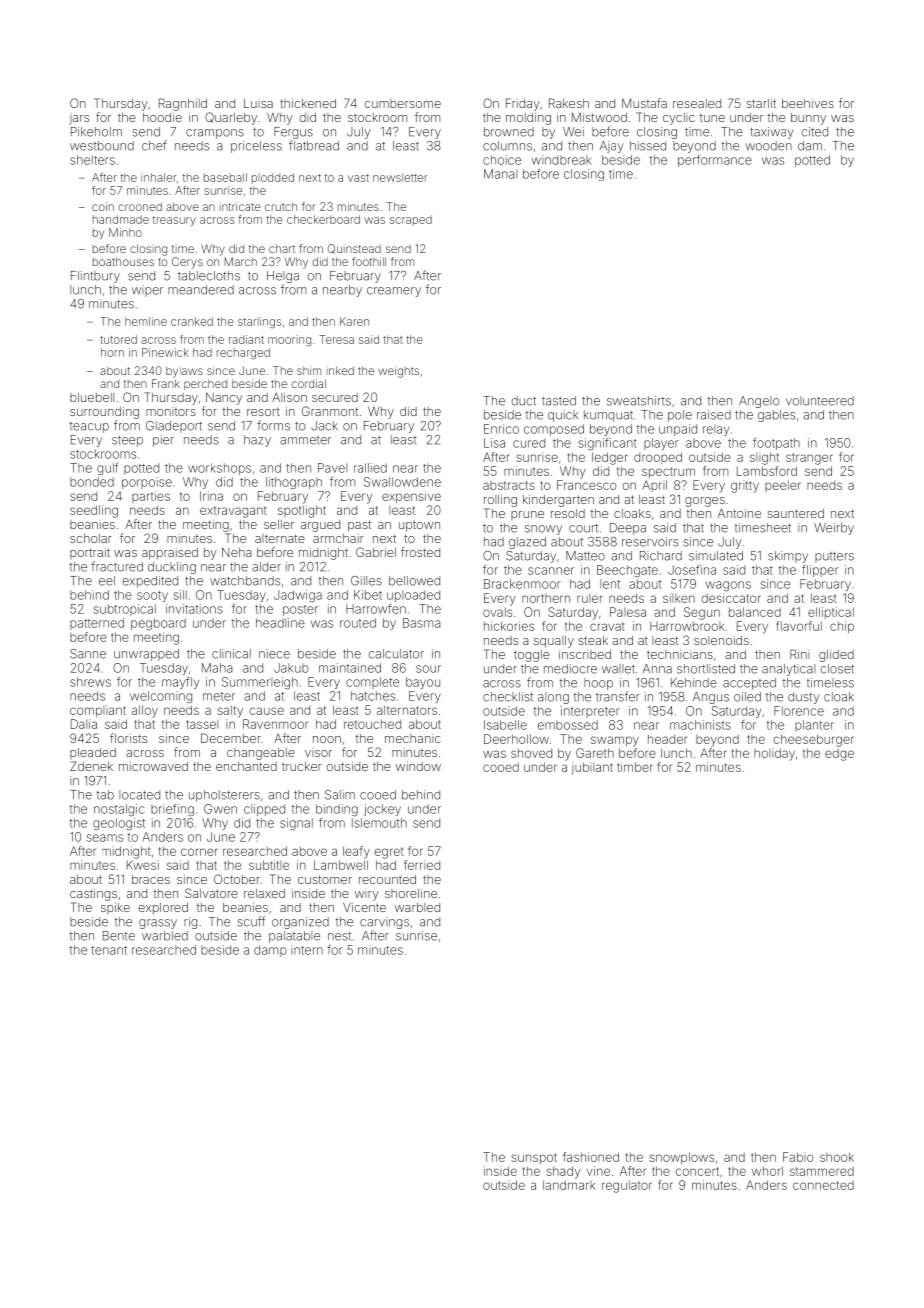 The image size is (924, 1308). I want to click on Angelo, so click(759, 402).
